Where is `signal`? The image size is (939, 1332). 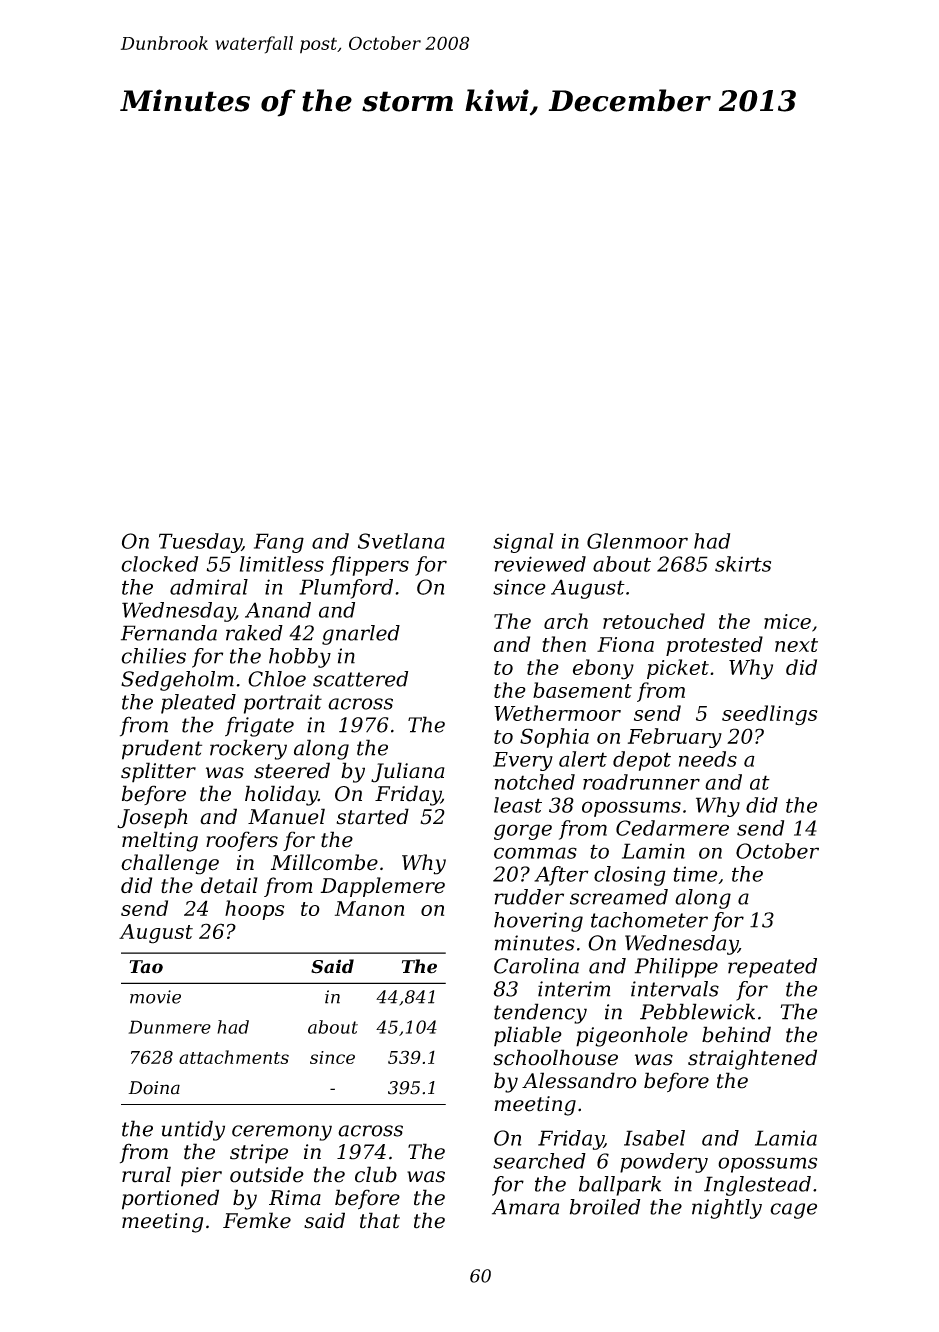 signal is located at coordinates (523, 543).
